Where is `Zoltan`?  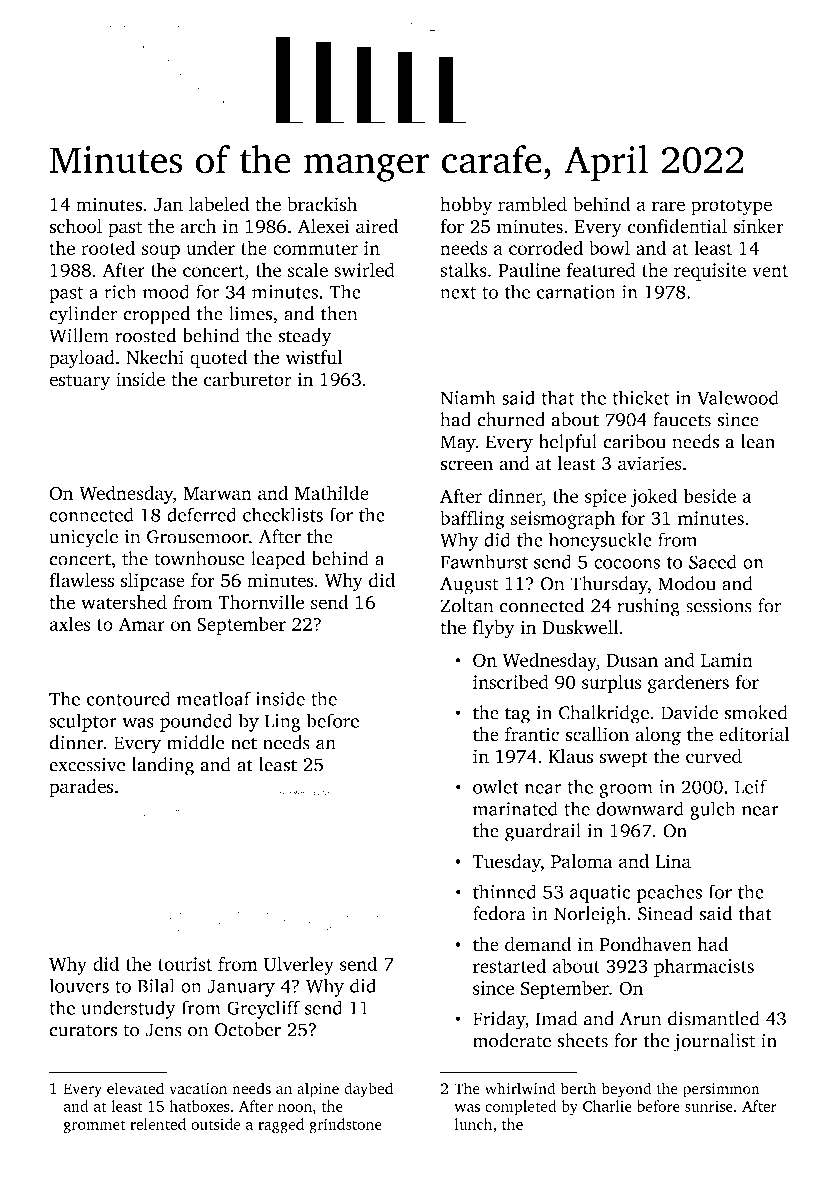
Zoltan is located at coordinates (467, 605).
